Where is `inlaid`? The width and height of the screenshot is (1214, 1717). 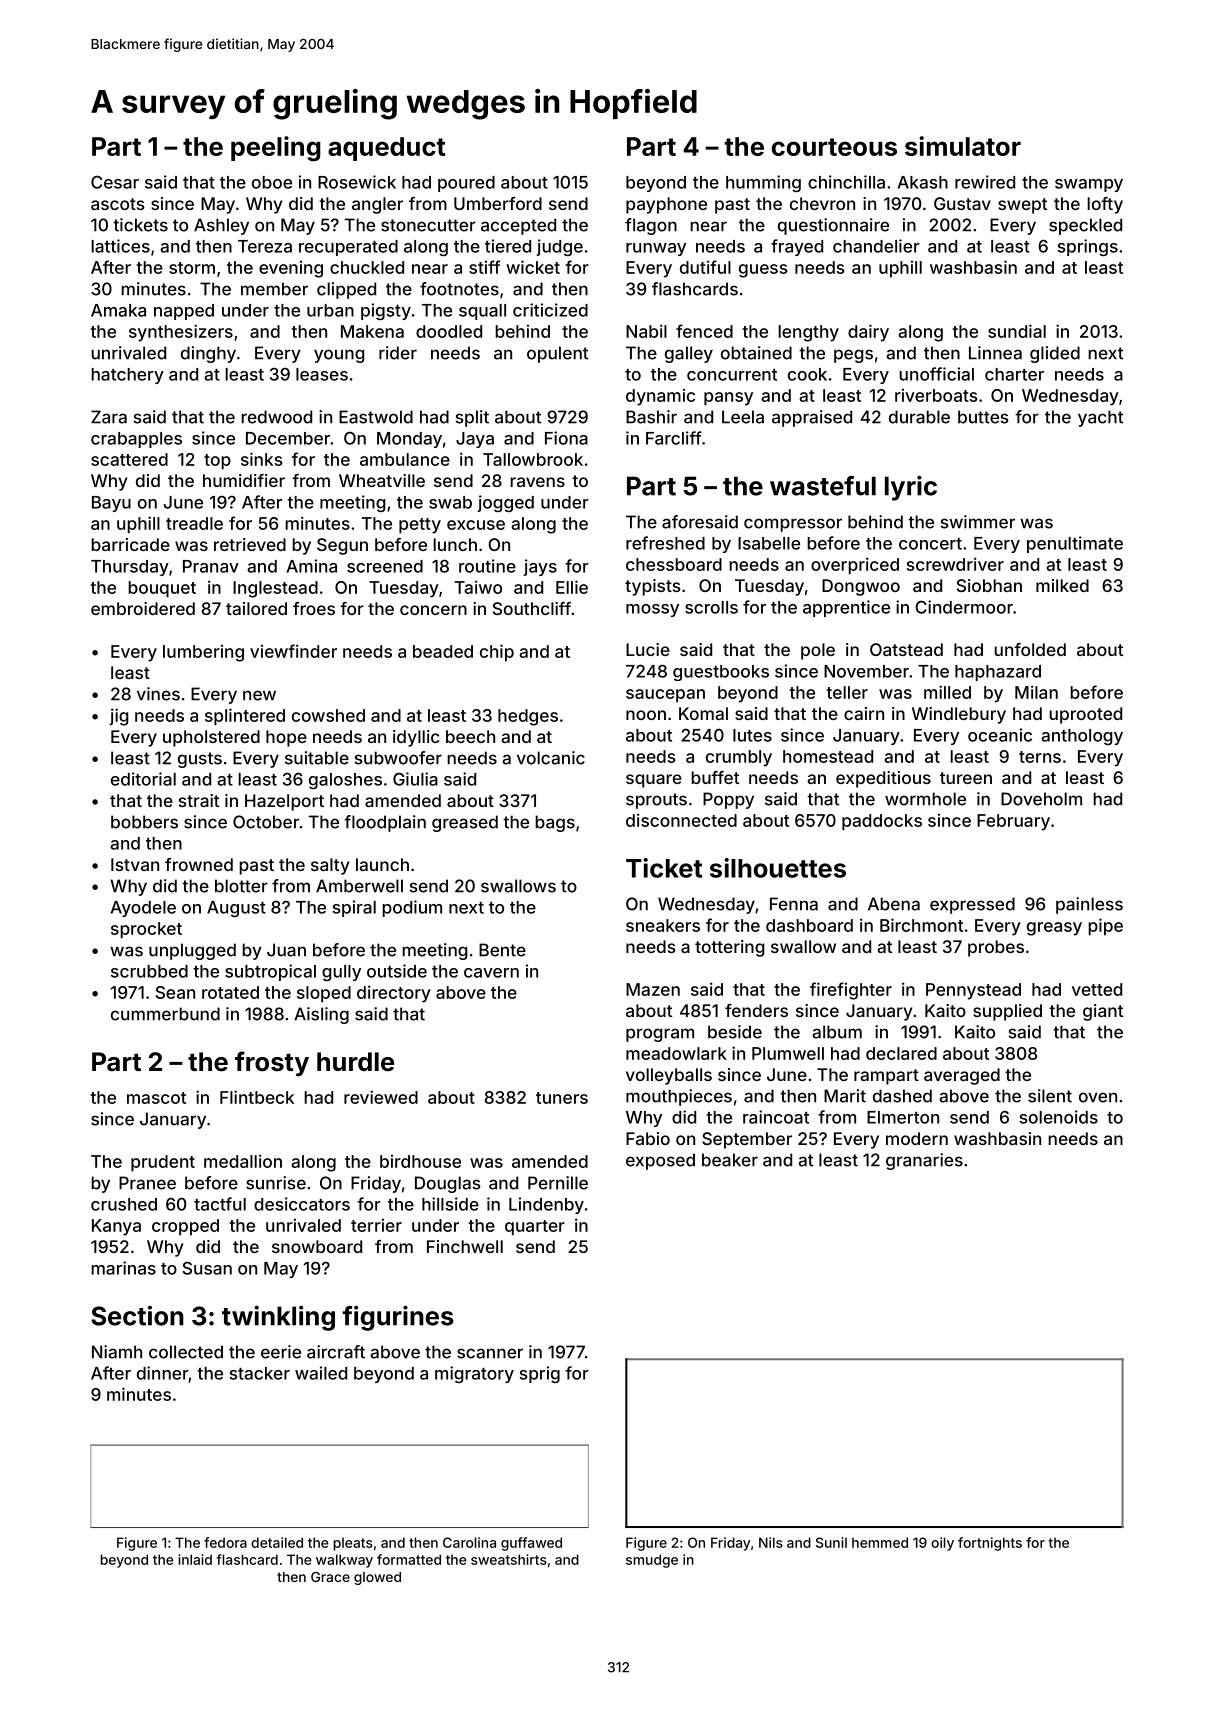 inlaid is located at coordinates (195, 1559).
